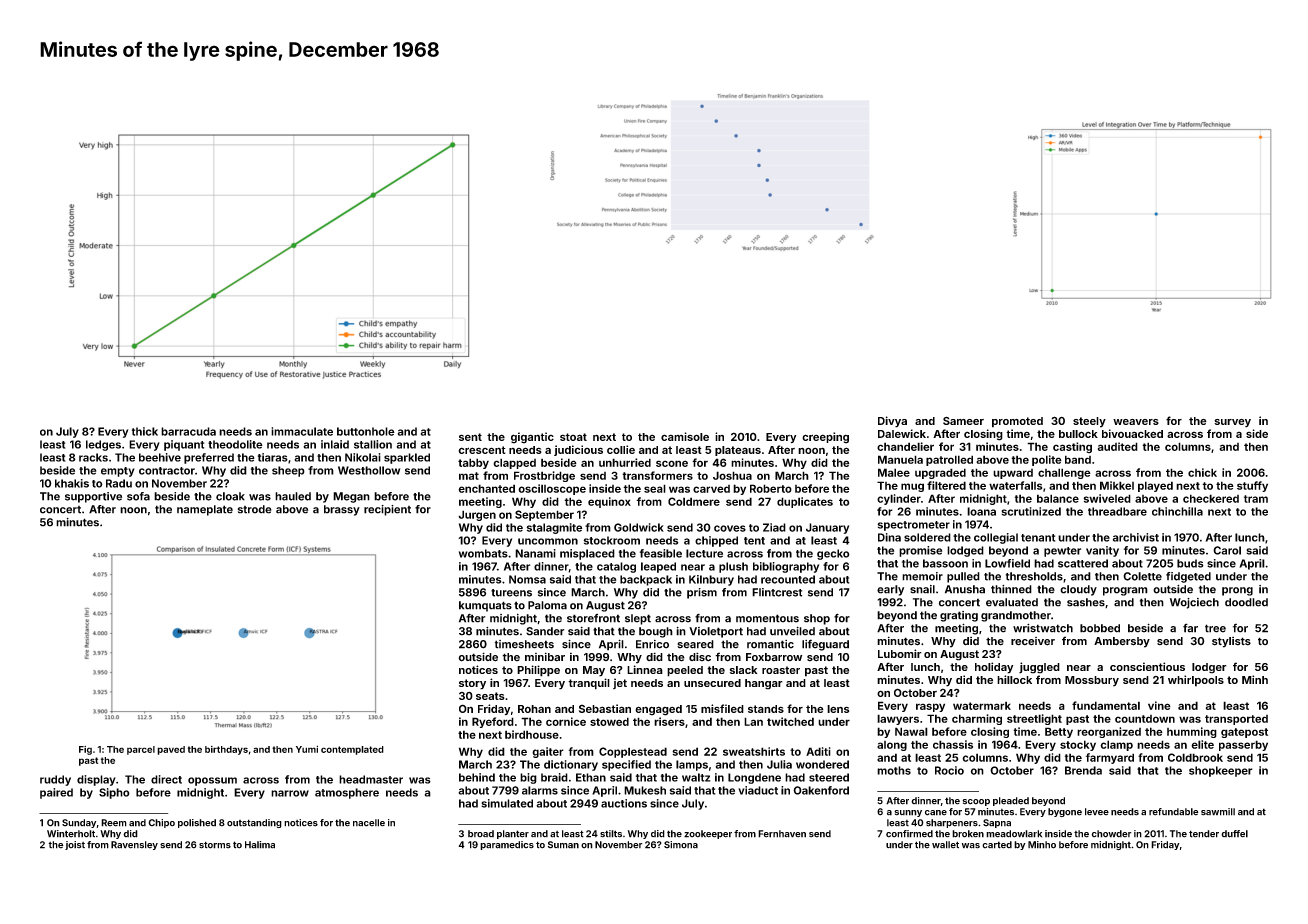 This document has height=924, width=1308. Describe the element at coordinates (1013, 474) in the document. I see `upward` at that location.
